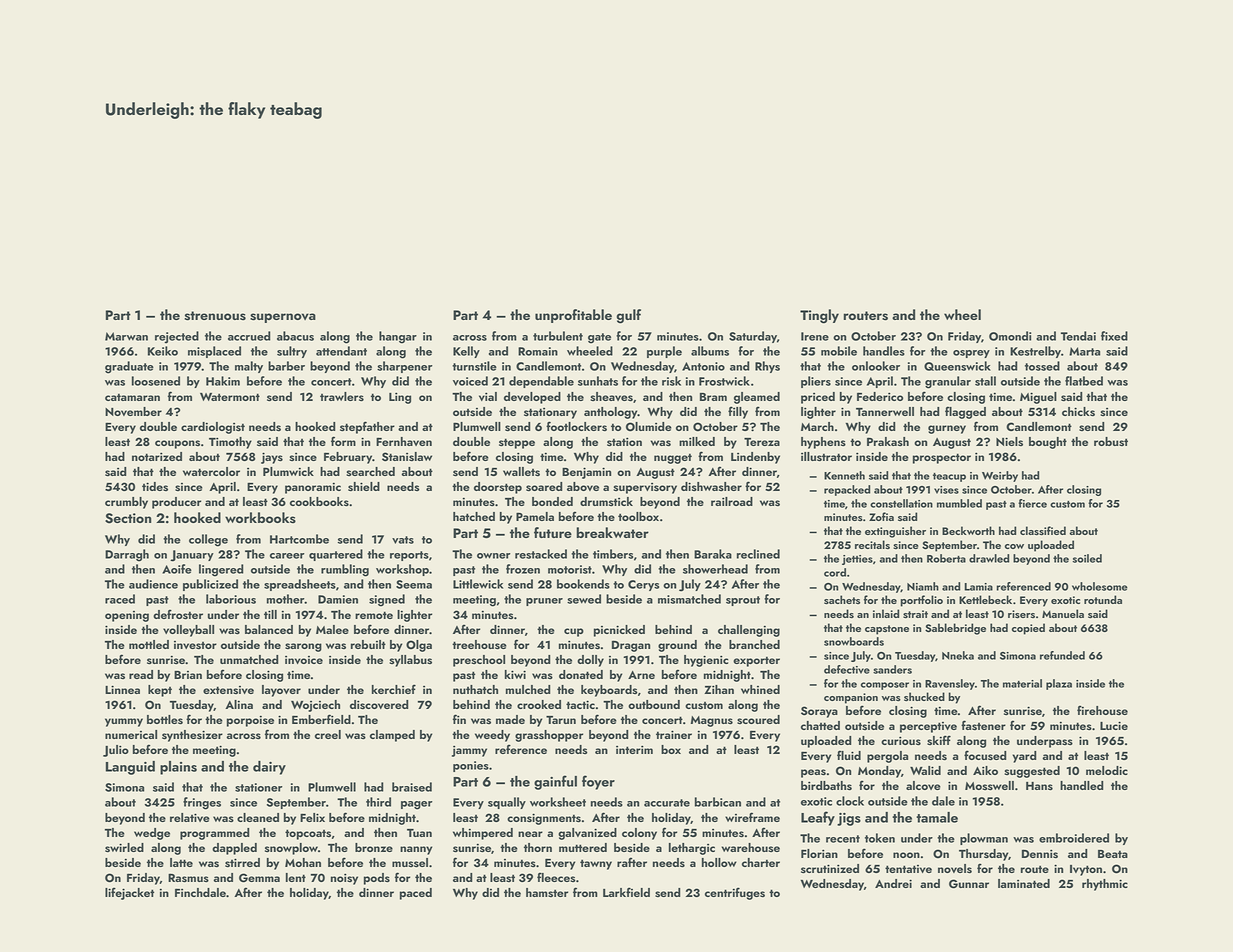 Image resolution: width=1233 pixels, height=952 pixels. I want to click on rhythmic, so click(1105, 885).
